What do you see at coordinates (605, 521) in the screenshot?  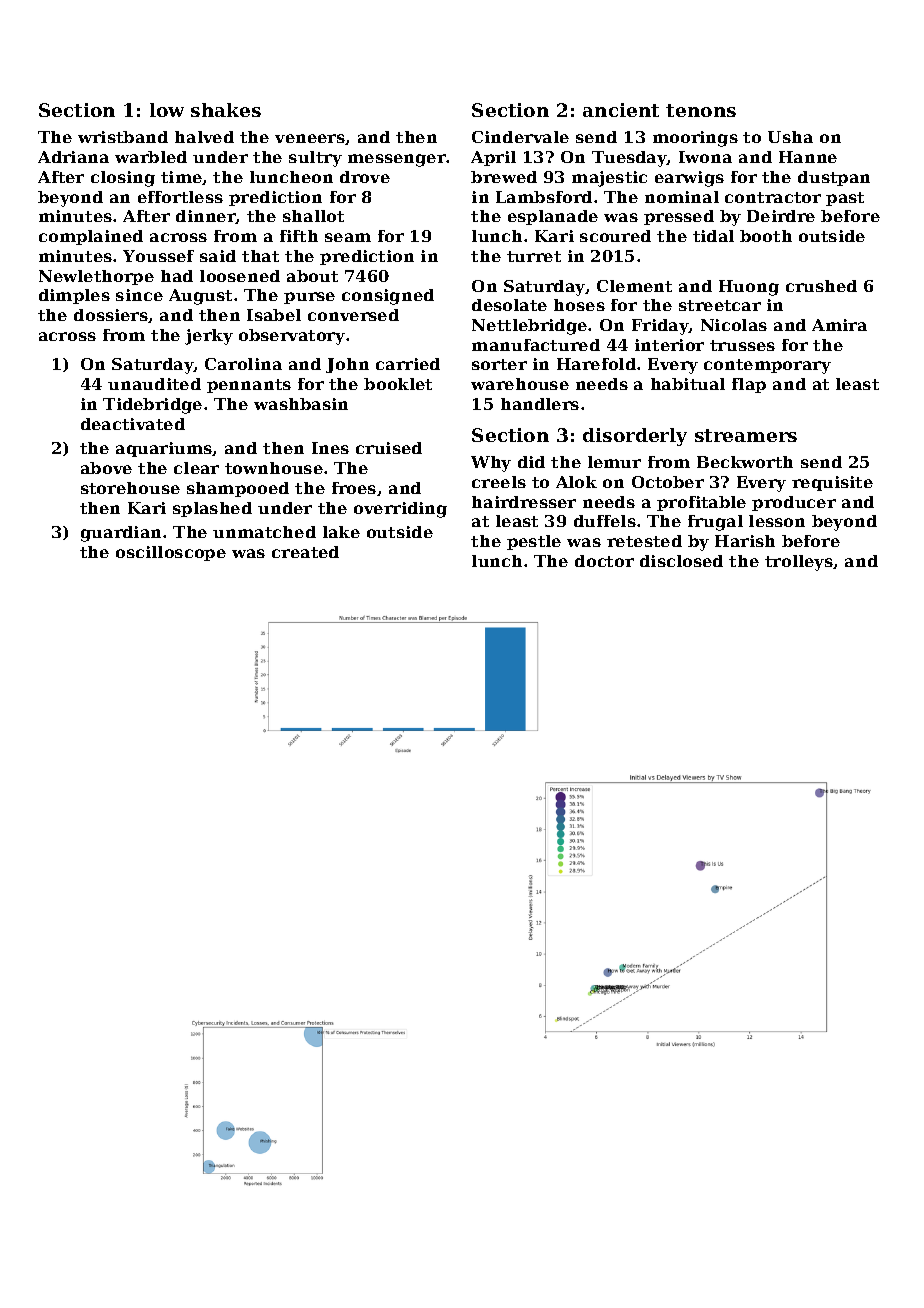 I see `duffels` at bounding box center [605, 521].
